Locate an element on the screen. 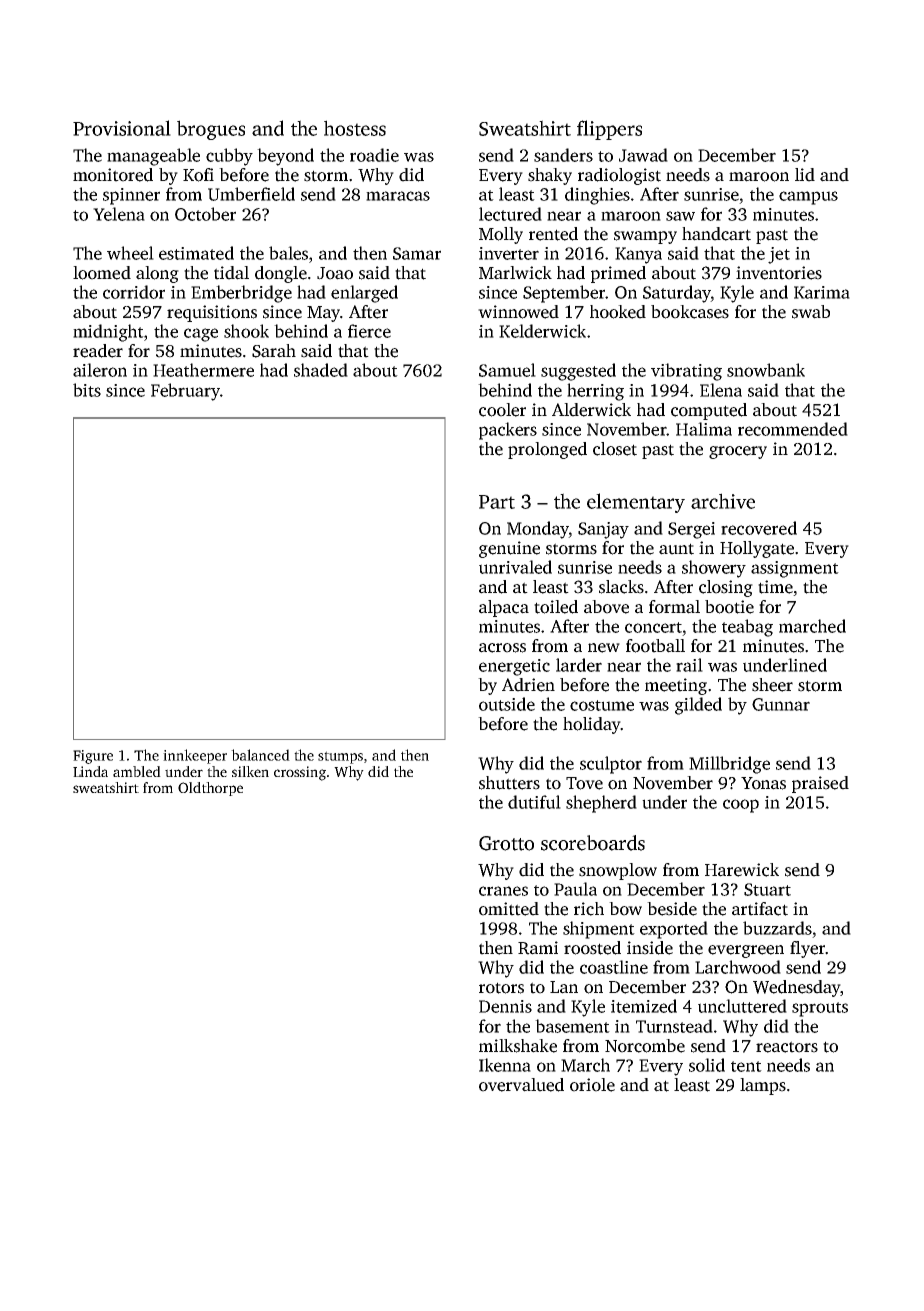  spinner is located at coordinates (131, 196).
